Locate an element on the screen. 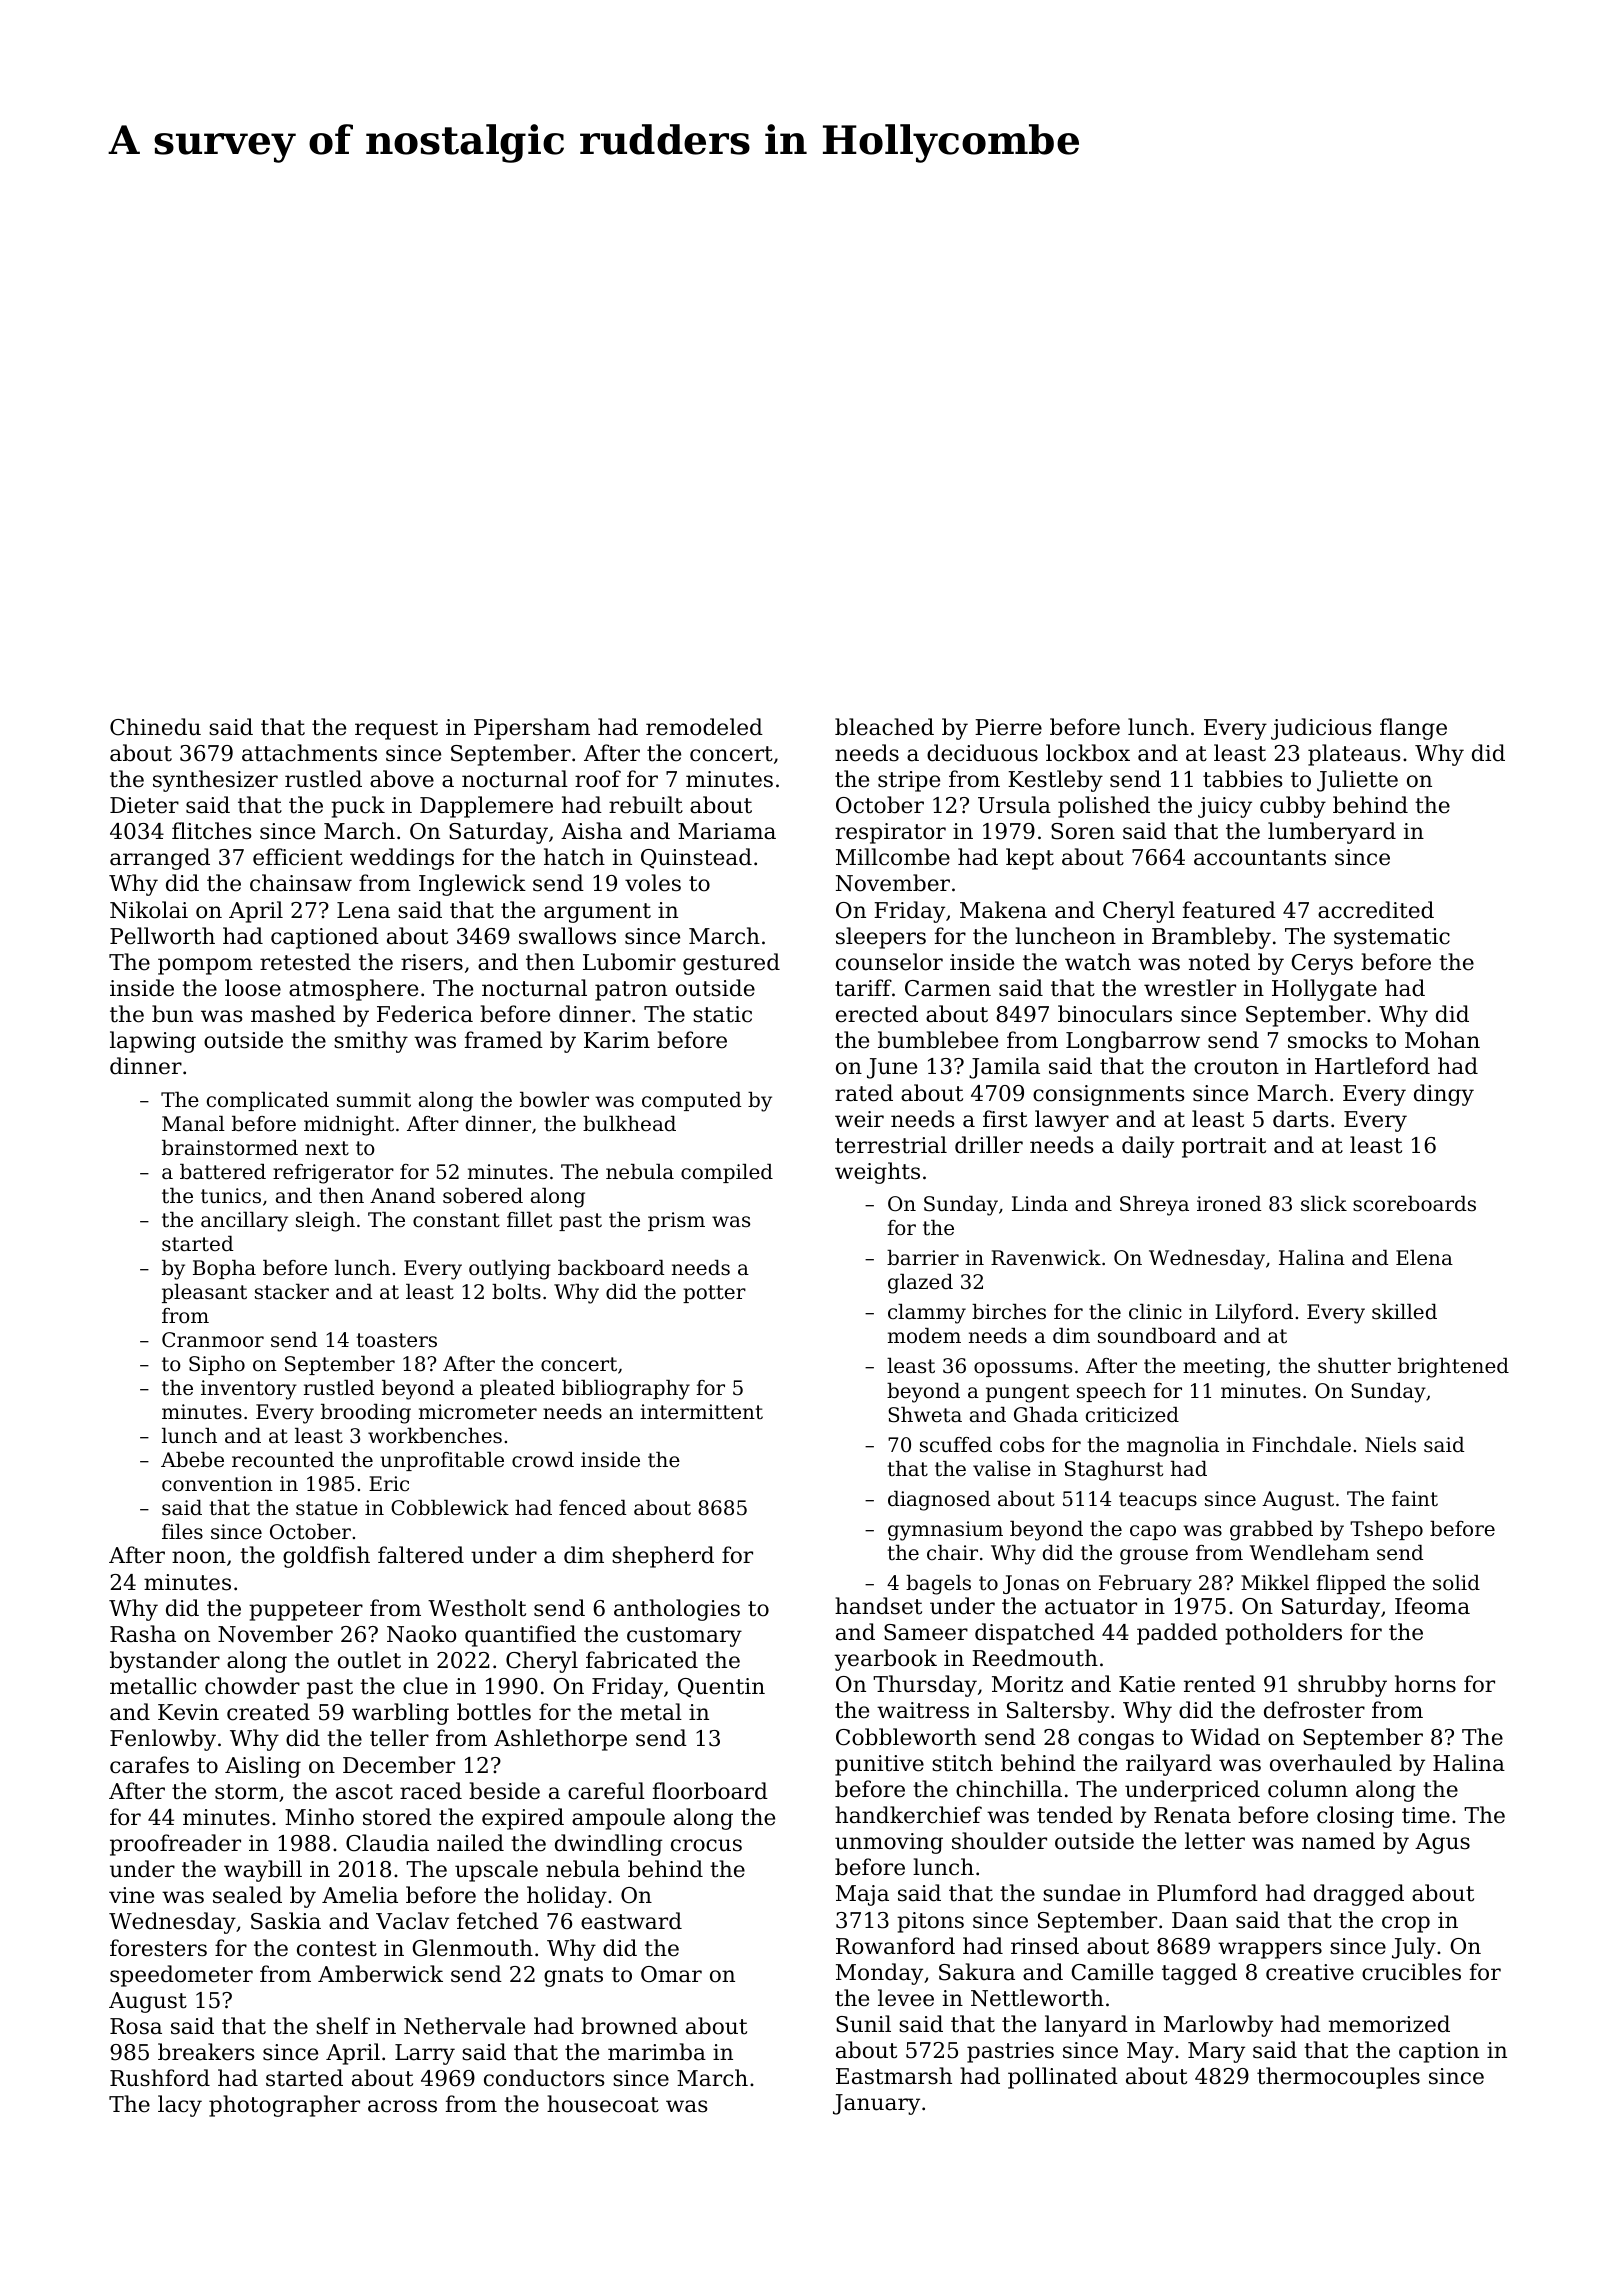 Image resolution: width=1620 pixels, height=2292 pixels. binoculars is located at coordinates (1115, 1014).
